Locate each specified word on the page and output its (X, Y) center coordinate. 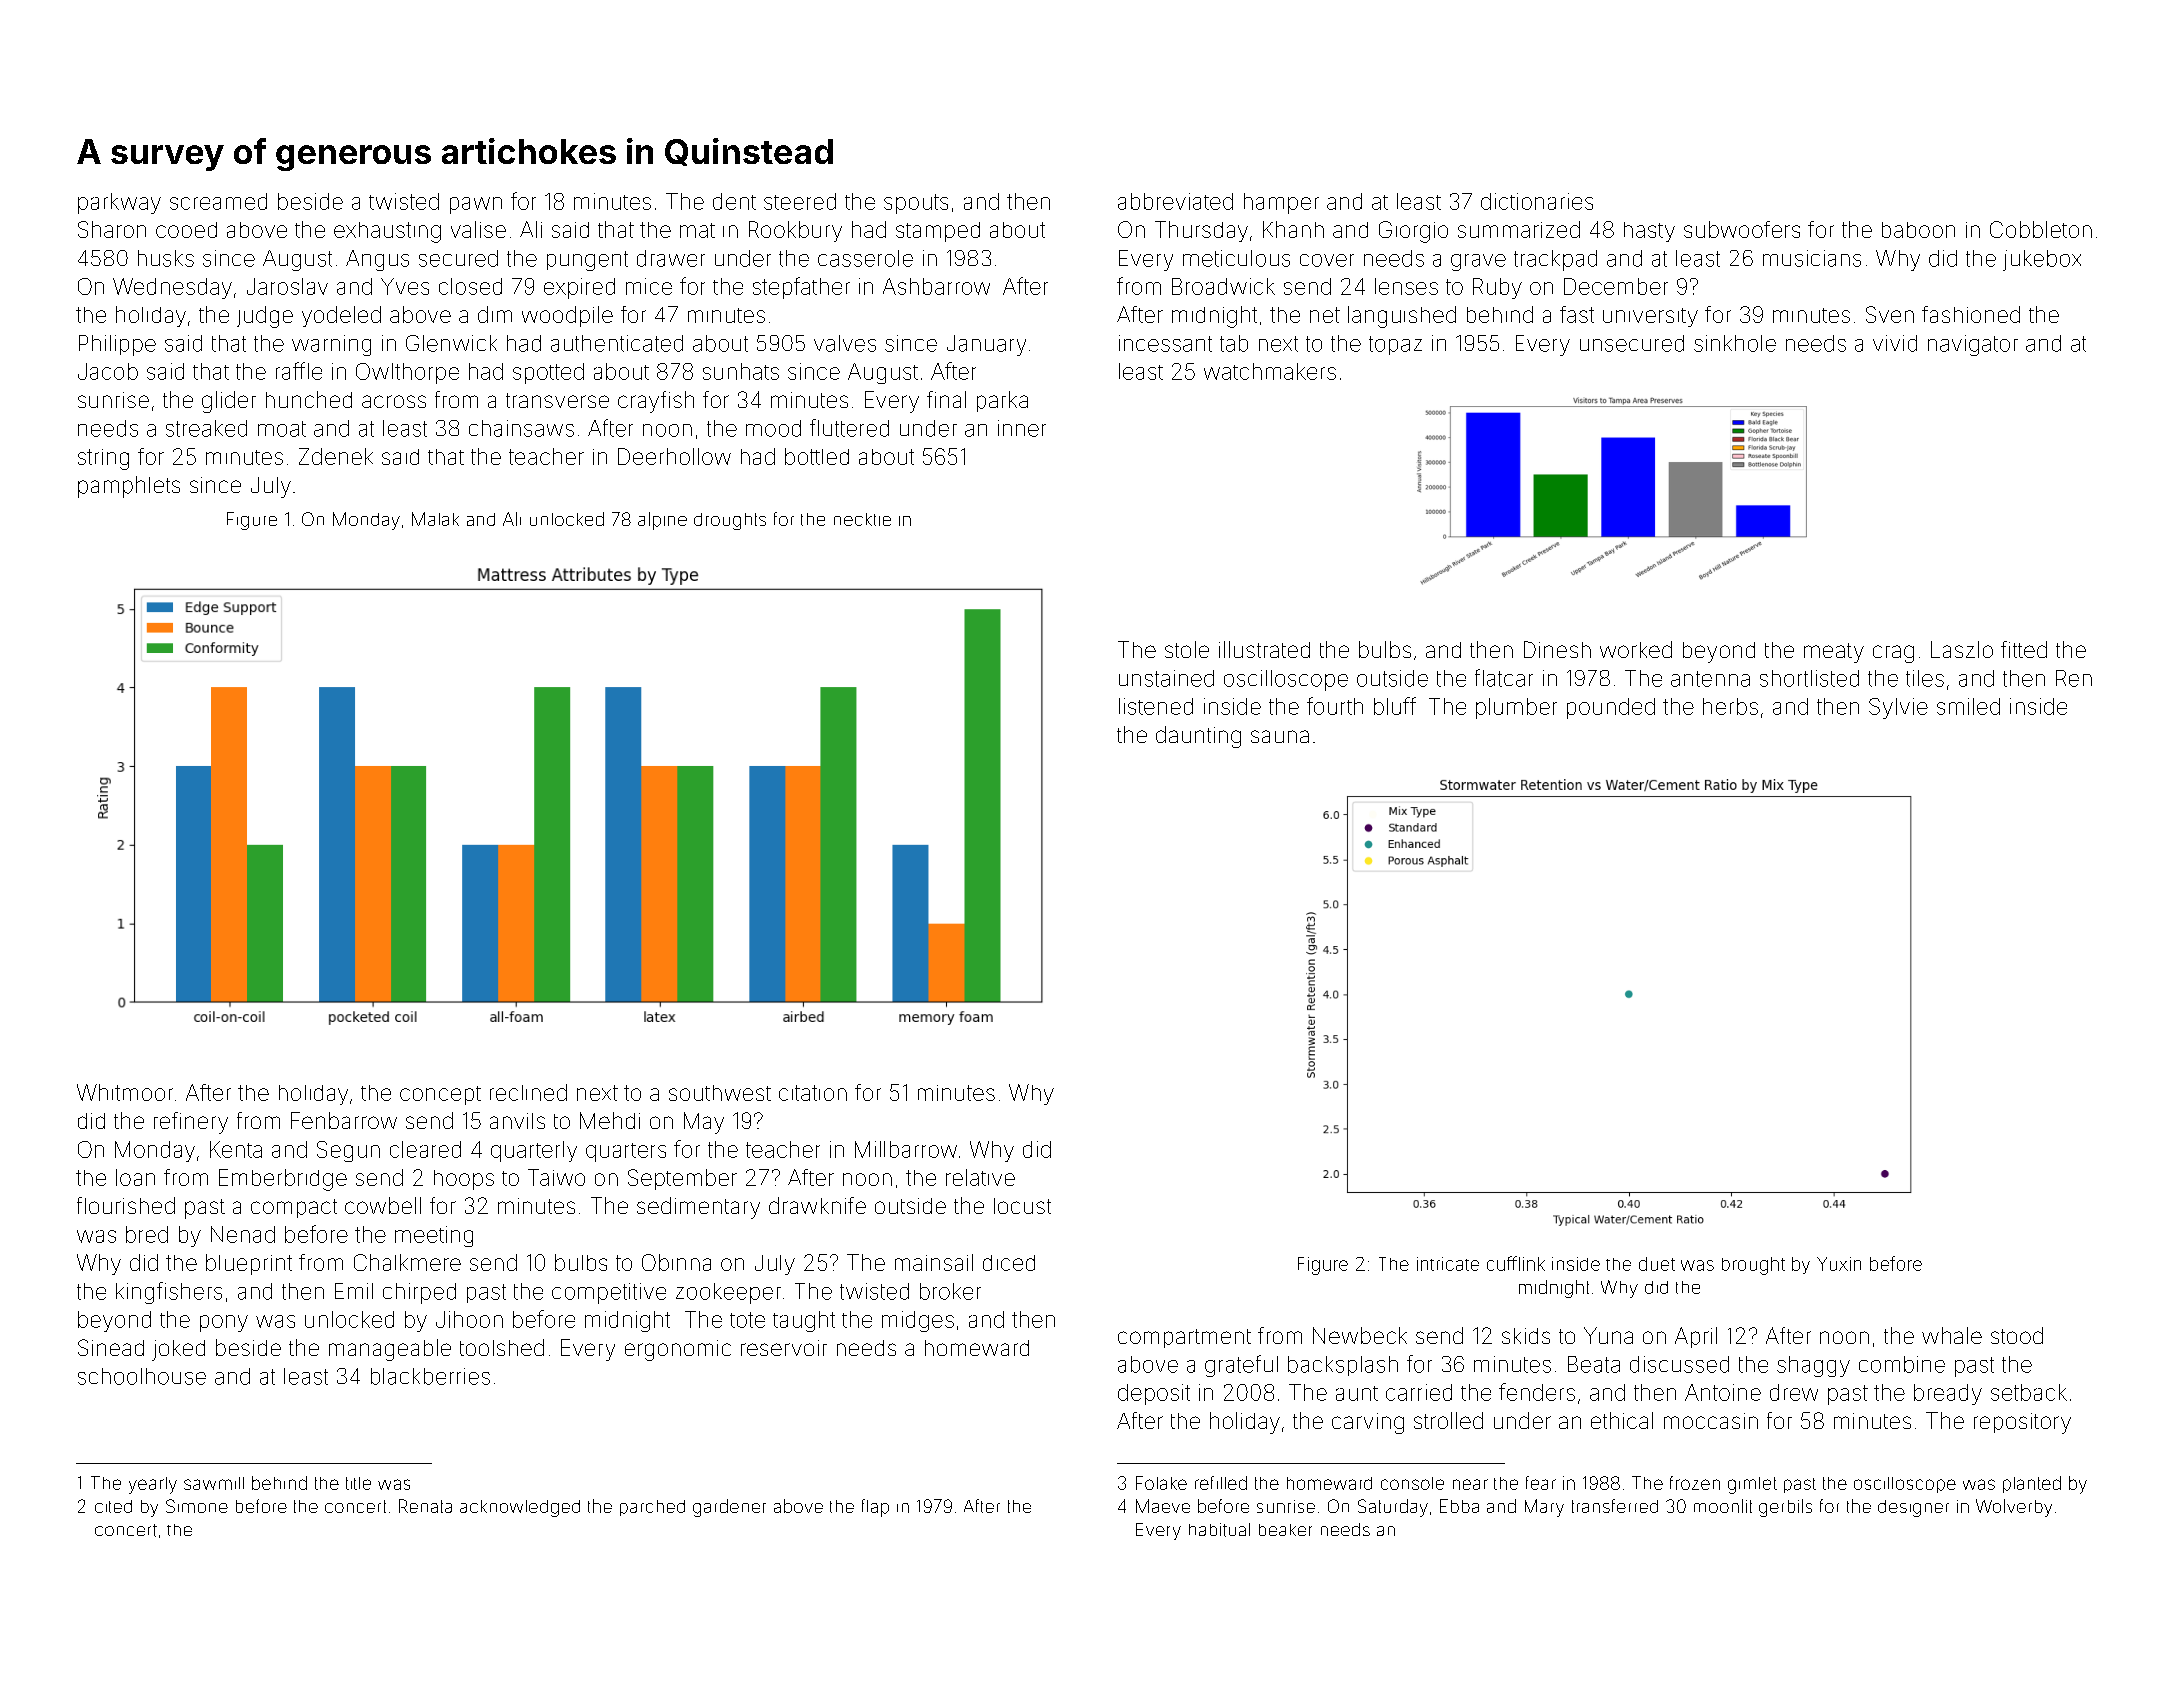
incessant (1165, 343)
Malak (435, 519)
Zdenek (336, 456)
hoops (464, 1180)
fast (1577, 314)
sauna (1280, 736)
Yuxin (1839, 1264)
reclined (528, 1092)
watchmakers (1270, 371)
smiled (1968, 706)
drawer (671, 258)
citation (813, 1093)
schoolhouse (142, 1376)
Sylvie (1898, 708)
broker (950, 1291)
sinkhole (1735, 343)
